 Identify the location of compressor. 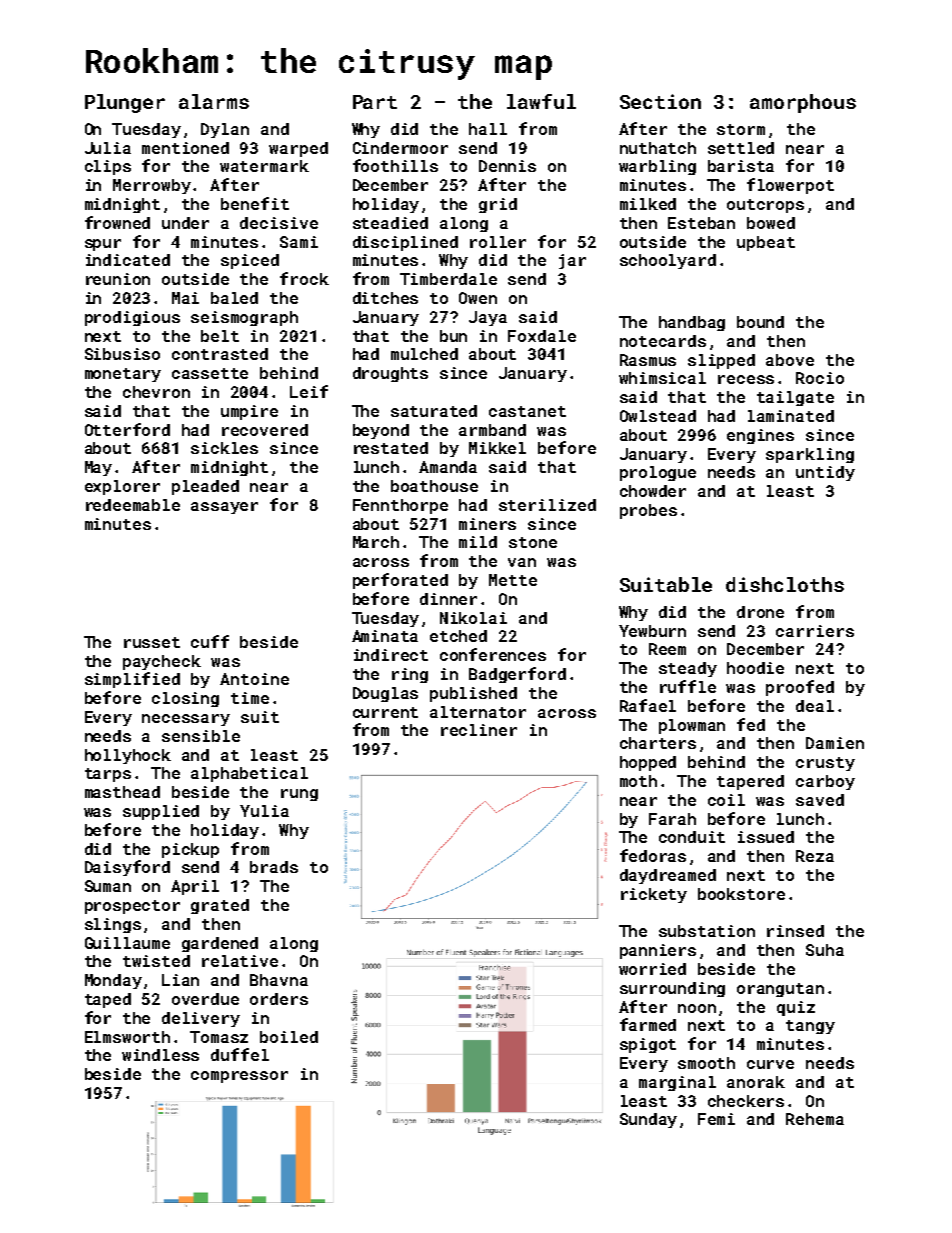
(239, 1077).
